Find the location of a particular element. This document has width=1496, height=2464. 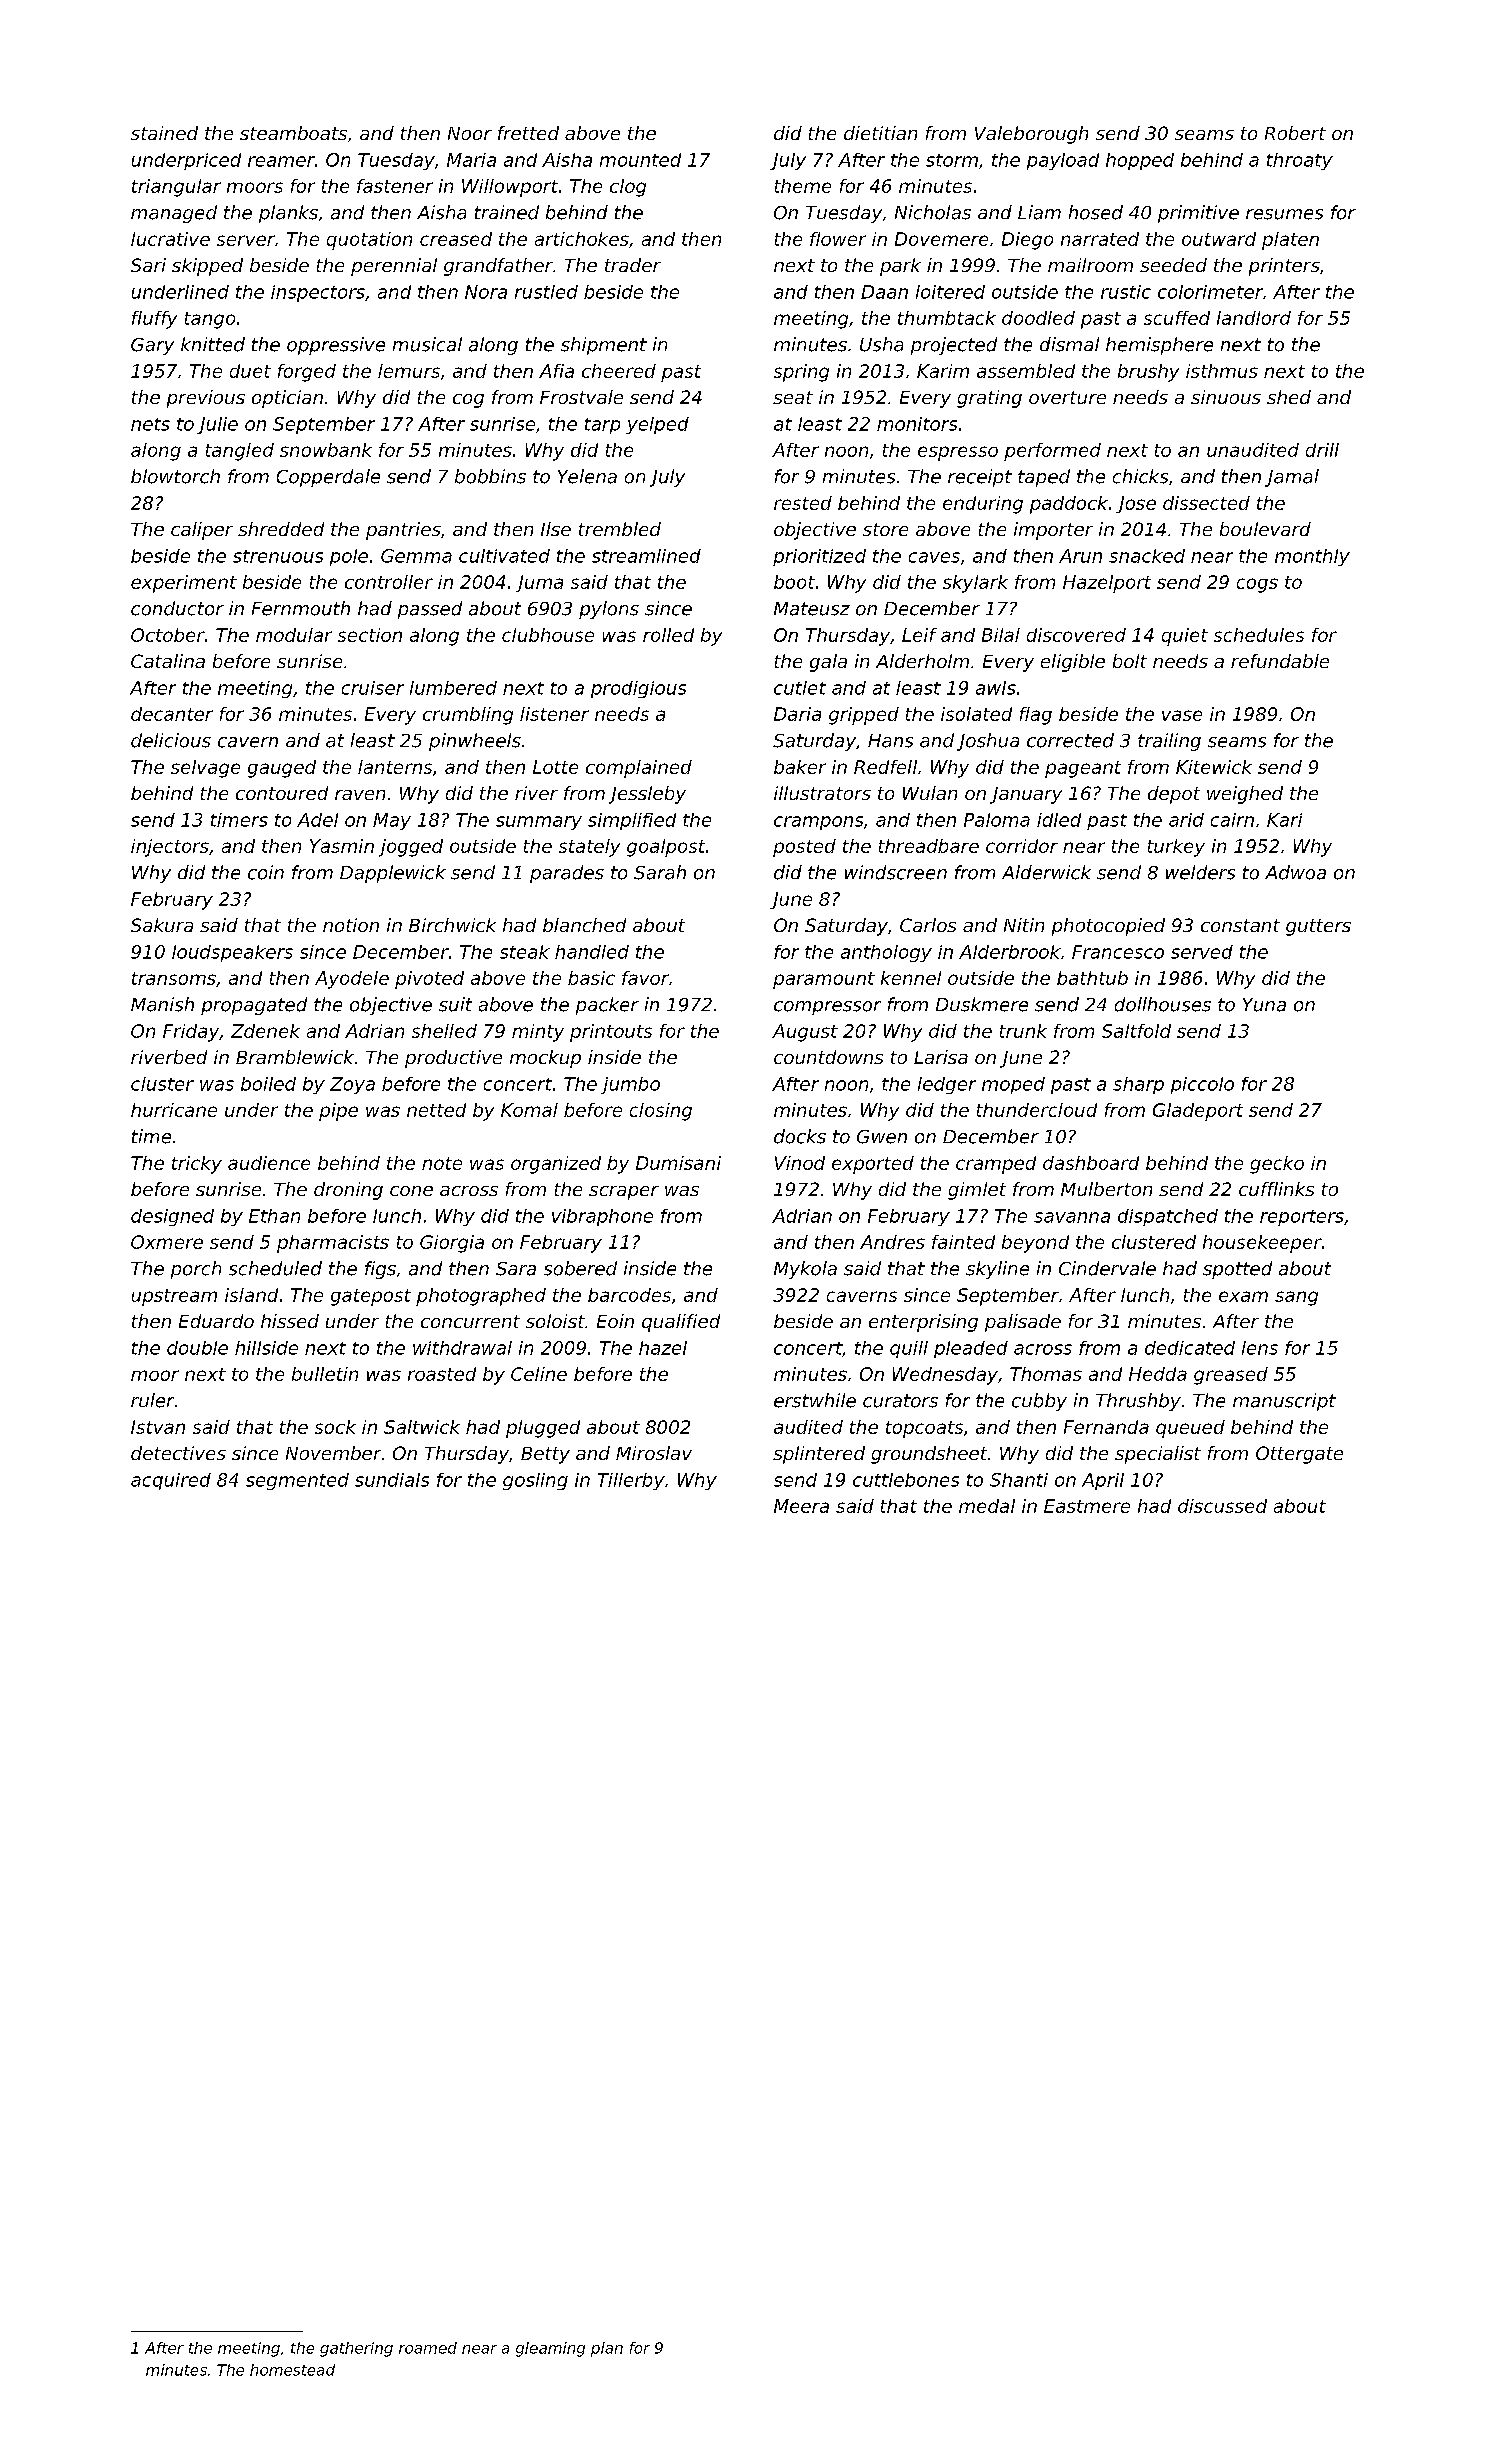

Robert is located at coordinates (1295, 133).
